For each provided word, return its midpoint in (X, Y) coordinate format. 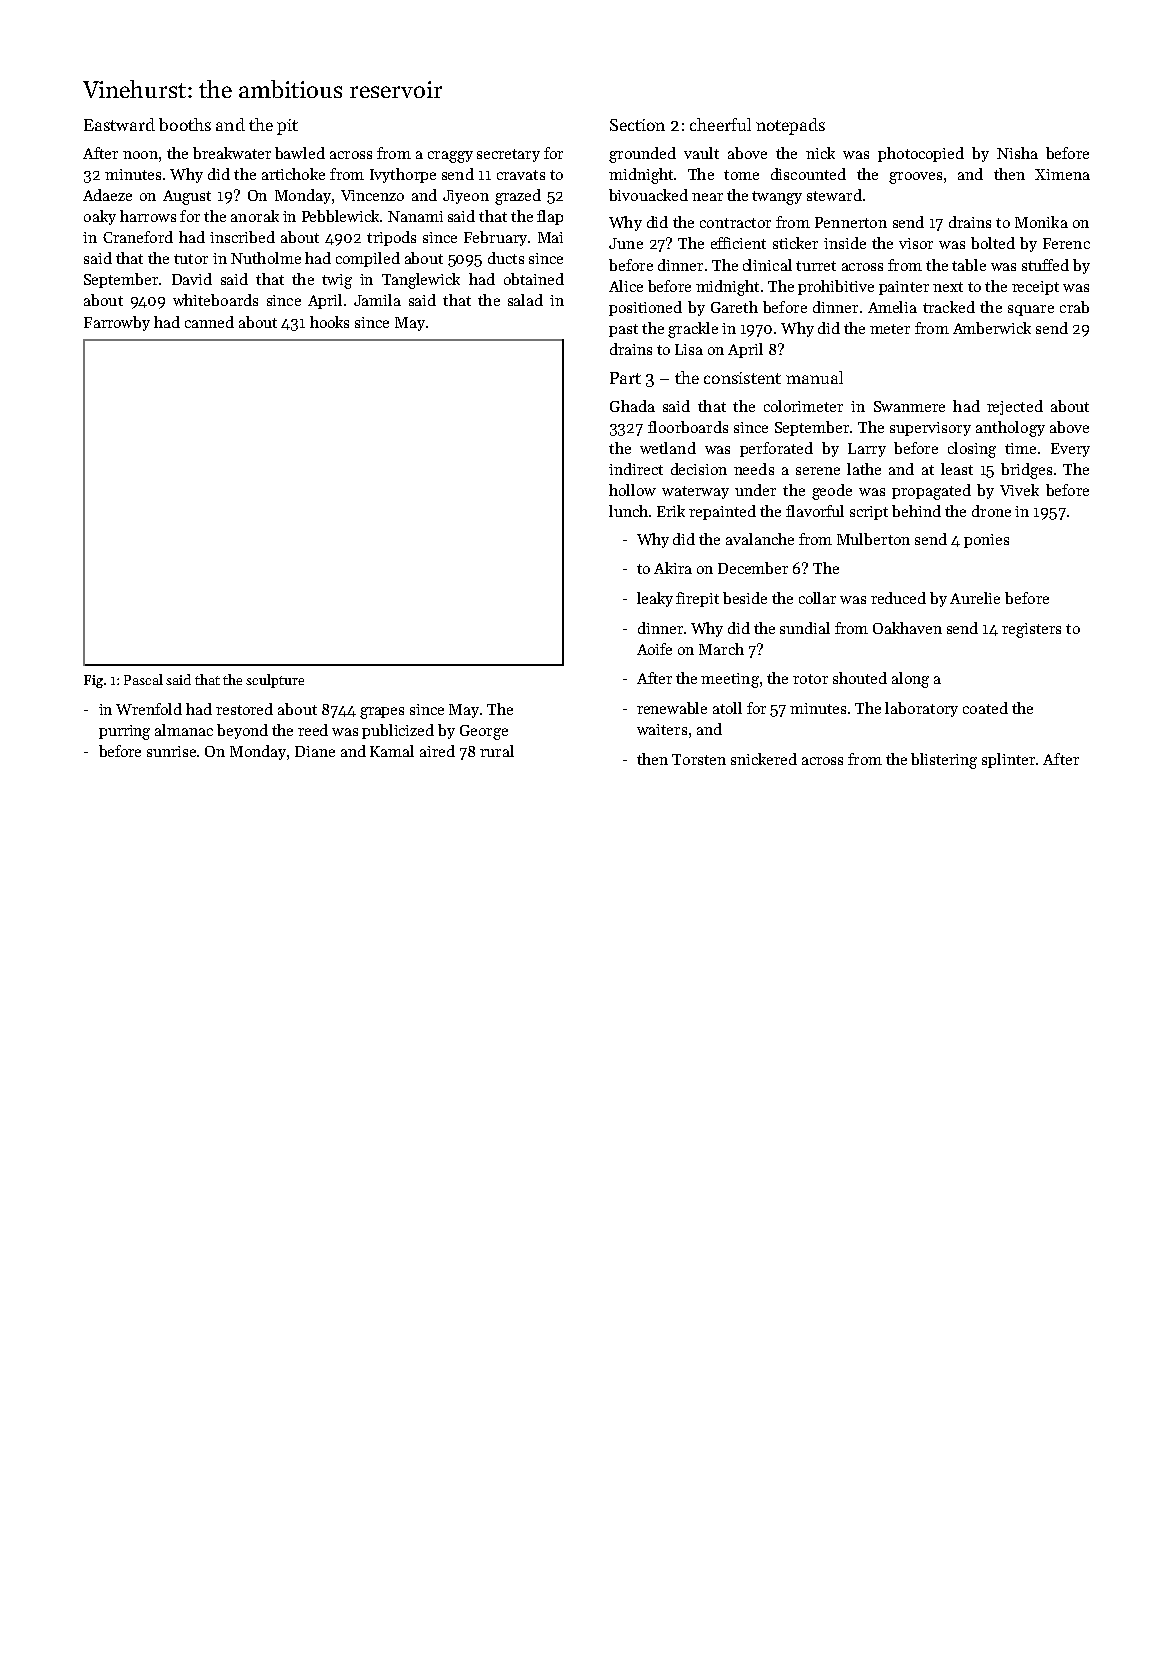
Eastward (119, 124)
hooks (329, 322)
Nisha (1017, 153)
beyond (242, 731)
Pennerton (851, 222)
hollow (632, 490)
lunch (628, 511)
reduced (898, 598)
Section (637, 125)
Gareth (734, 307)
